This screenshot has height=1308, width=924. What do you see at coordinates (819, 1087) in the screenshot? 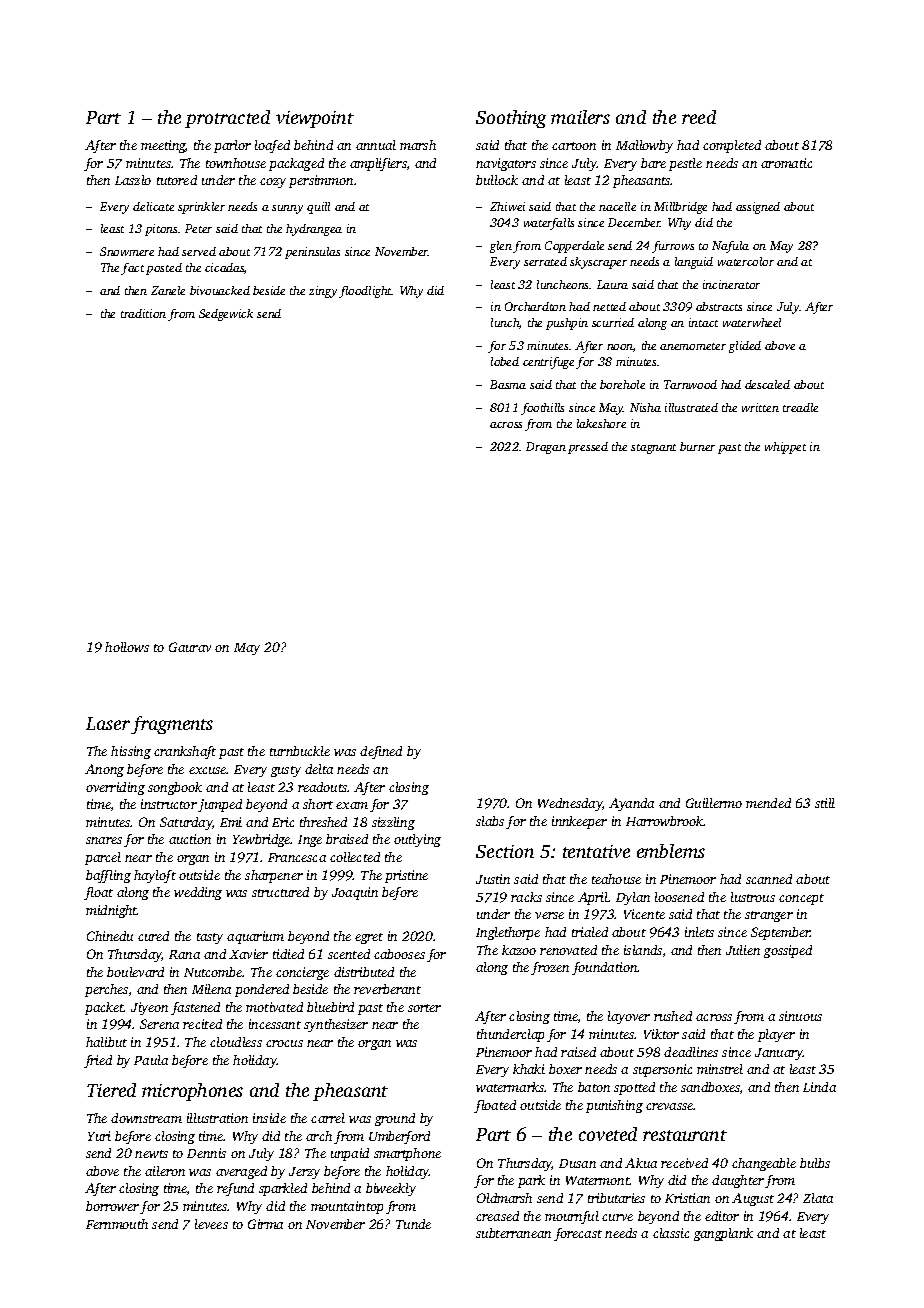
I see `Linda` at bounding box center [819, 1087].
